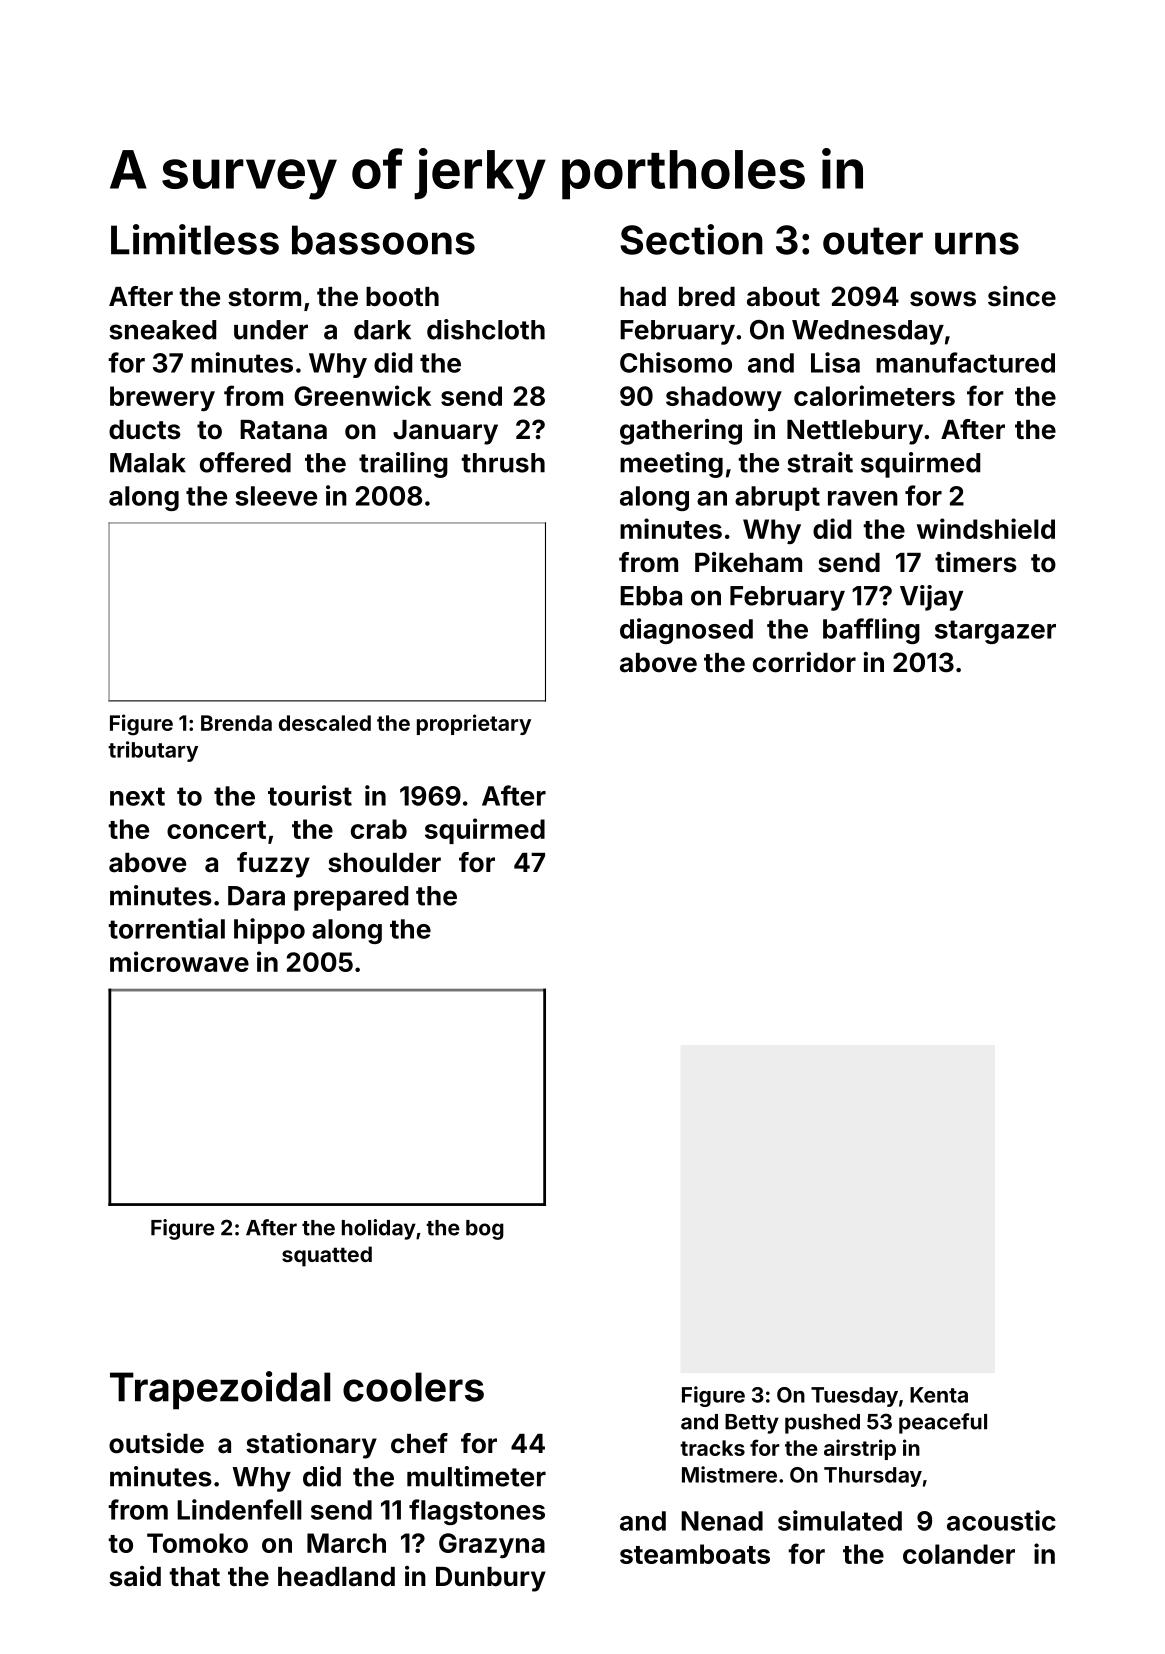  I want to click on Kenta, so click(939, 1395).
